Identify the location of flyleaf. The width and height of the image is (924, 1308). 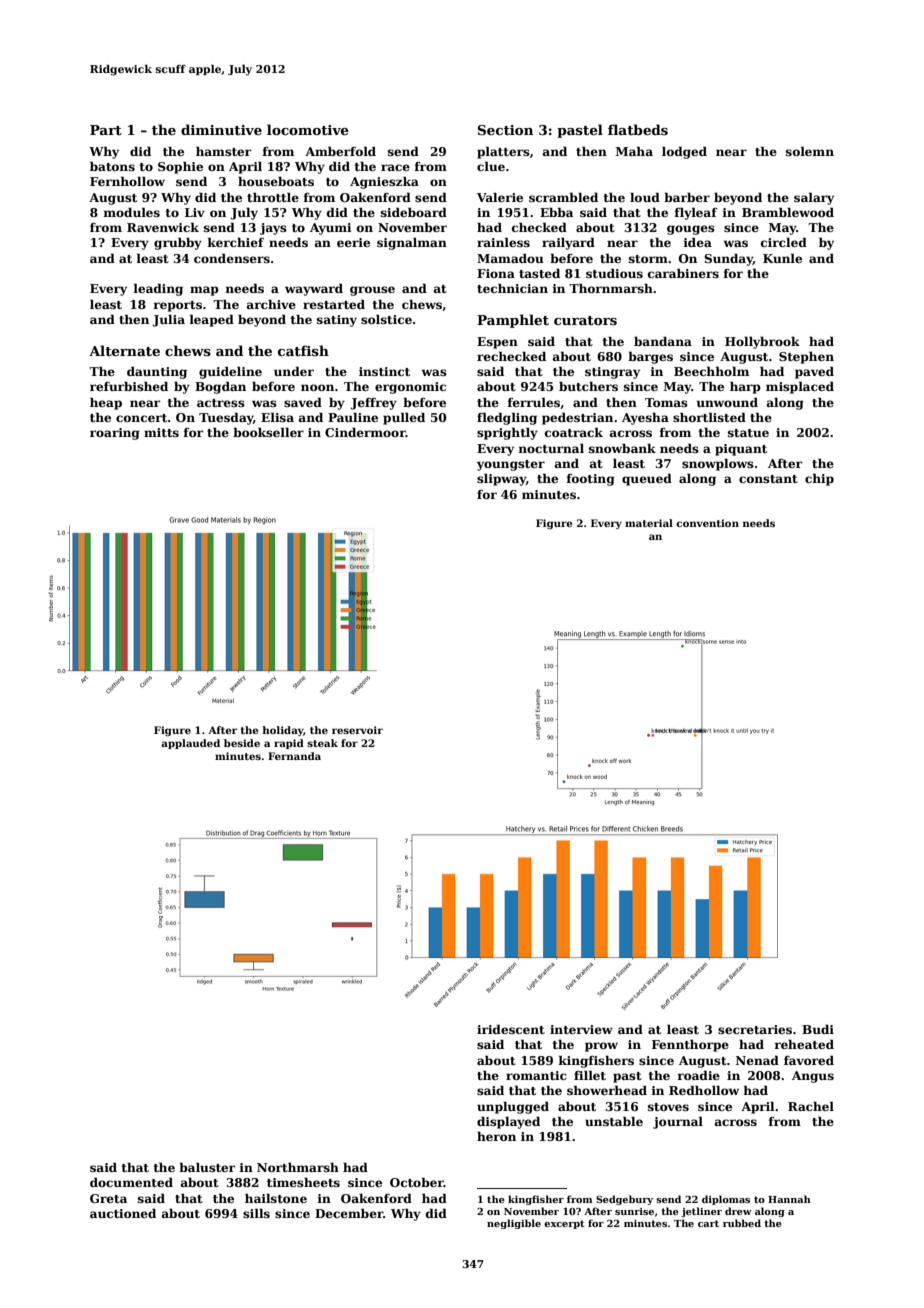
(696, 213).
